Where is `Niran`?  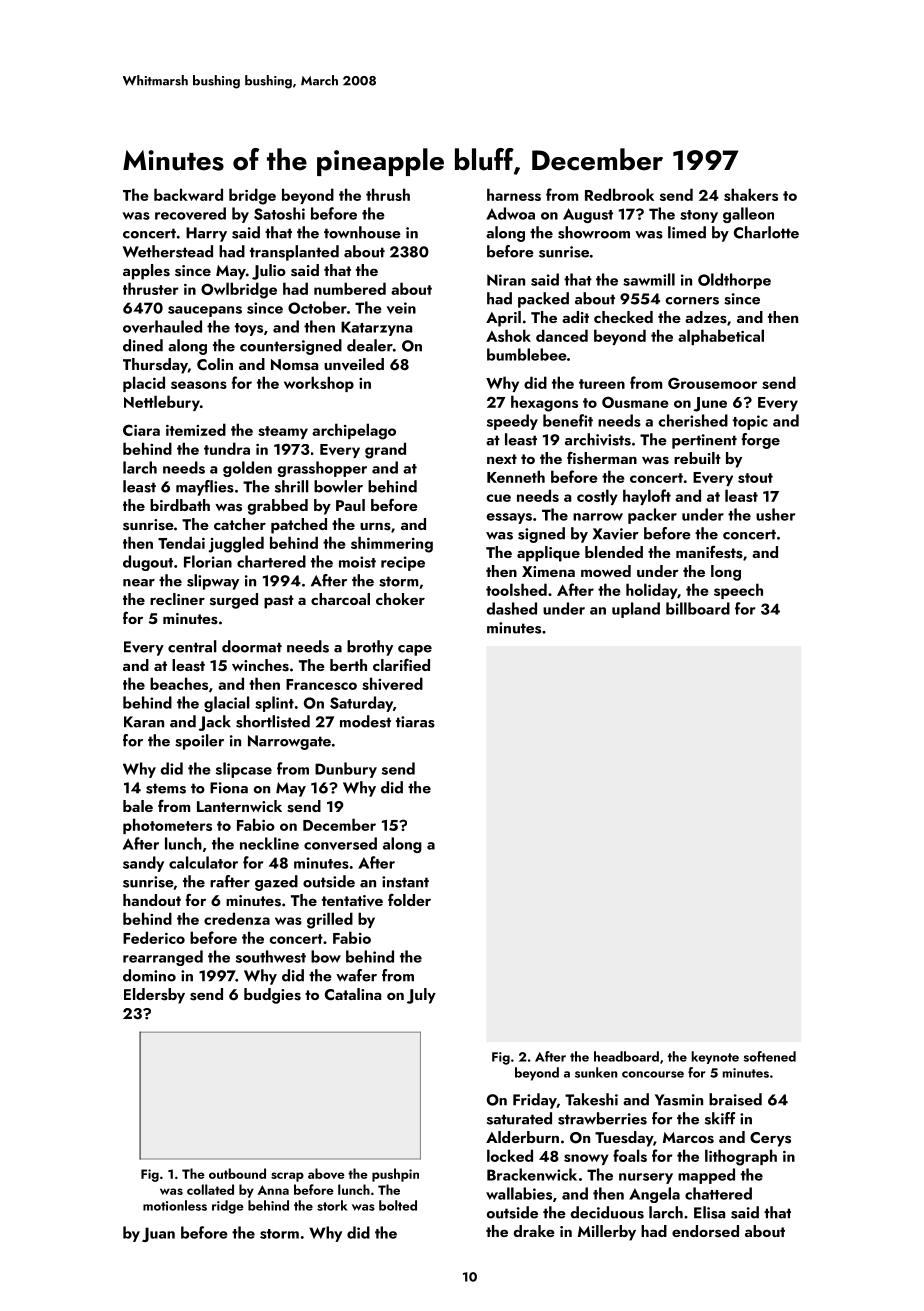 Niran is located at coordinates (506, 280).
